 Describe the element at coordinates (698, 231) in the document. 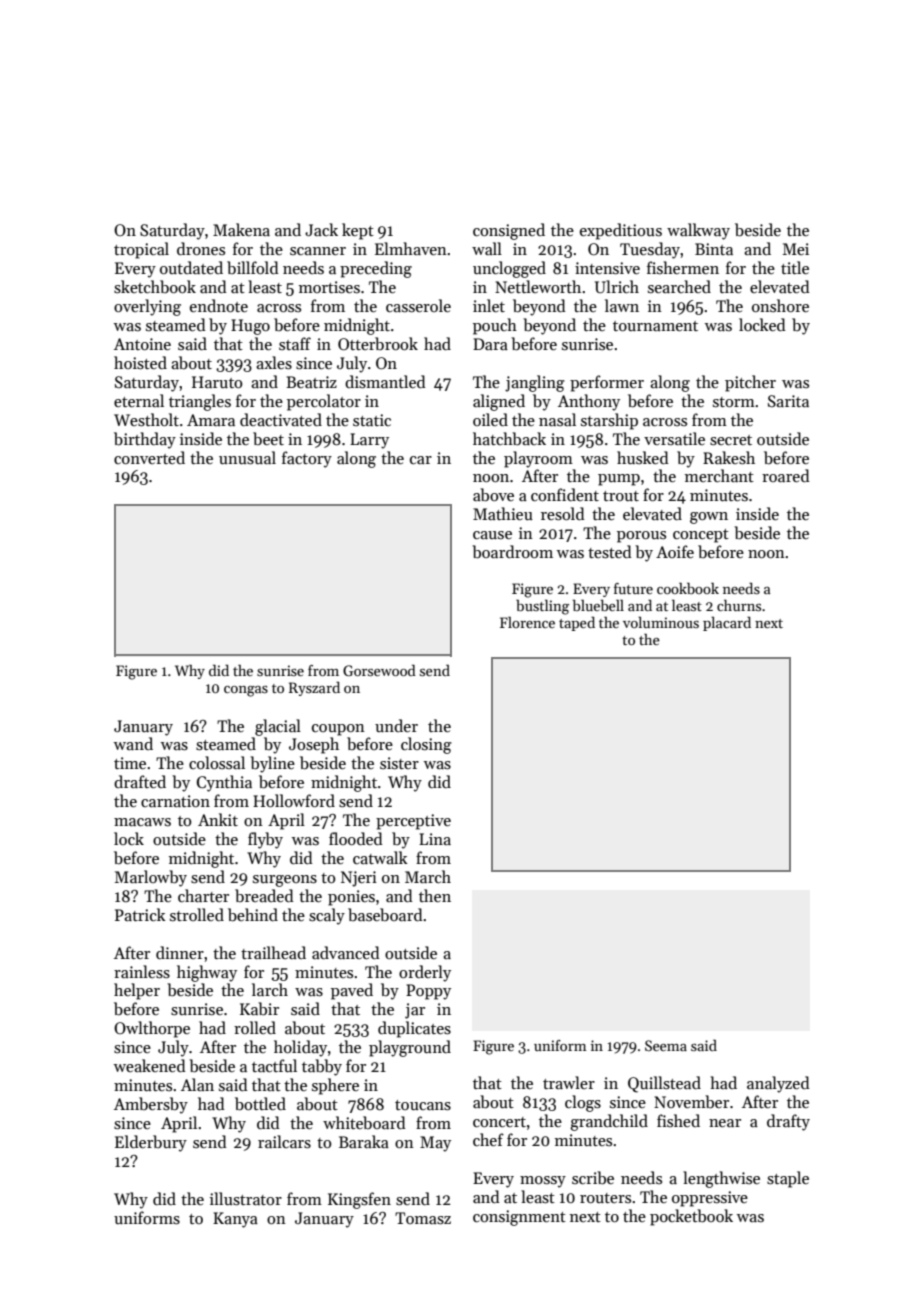

I see `walkway` at that location.
